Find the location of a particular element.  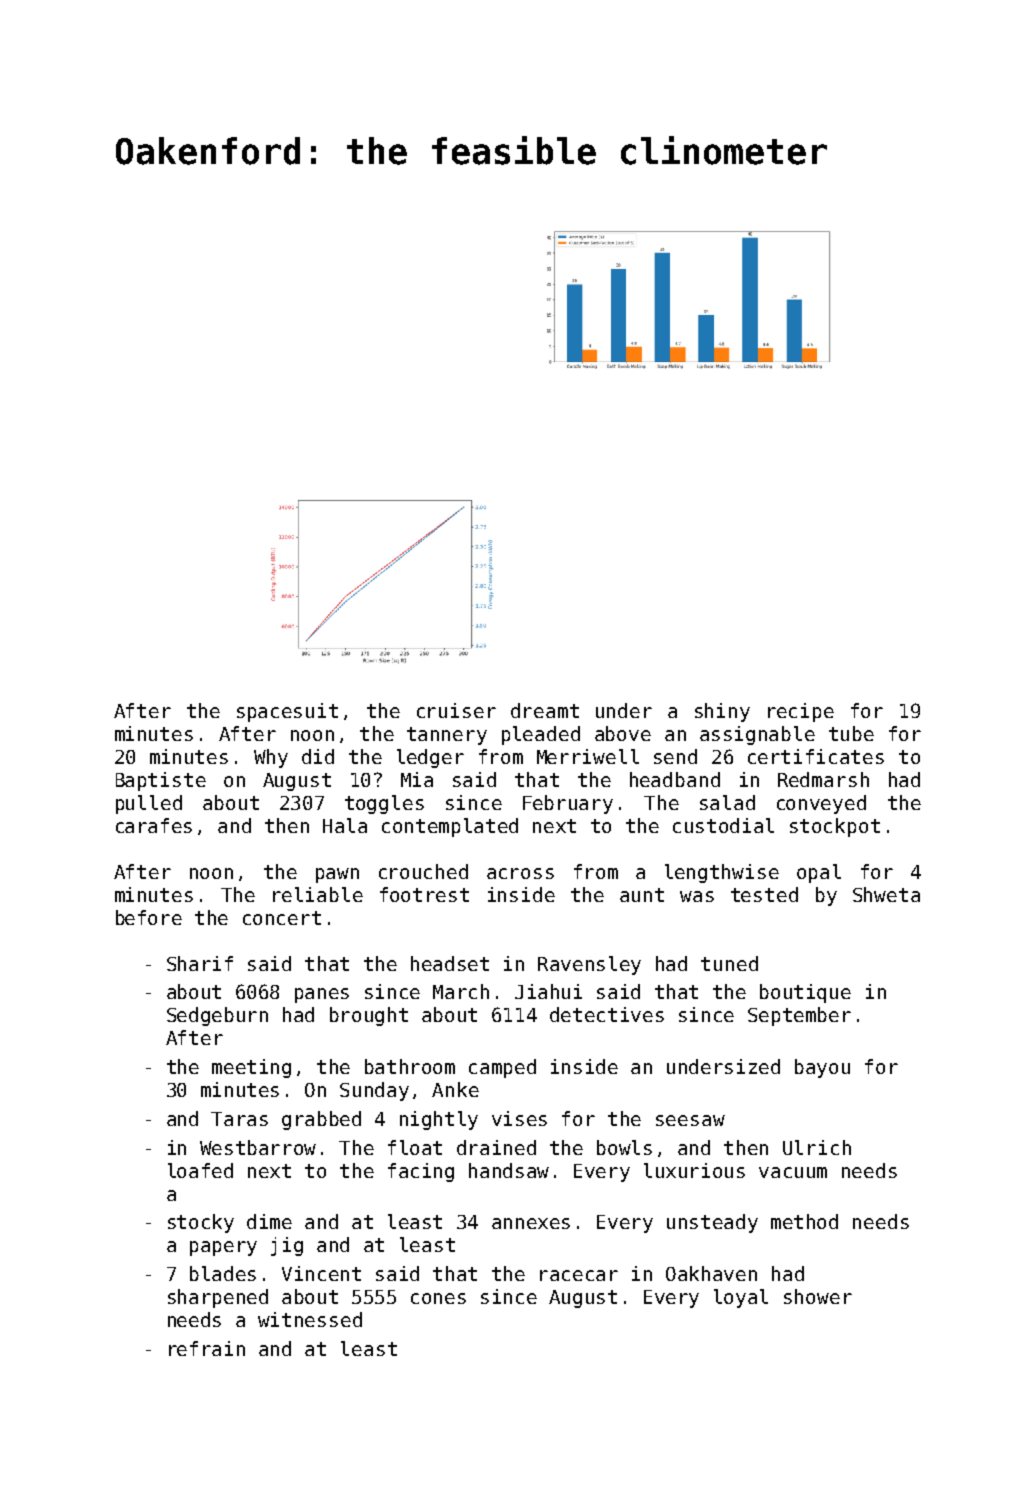

refrain is located at coordinates (207, 1348).
